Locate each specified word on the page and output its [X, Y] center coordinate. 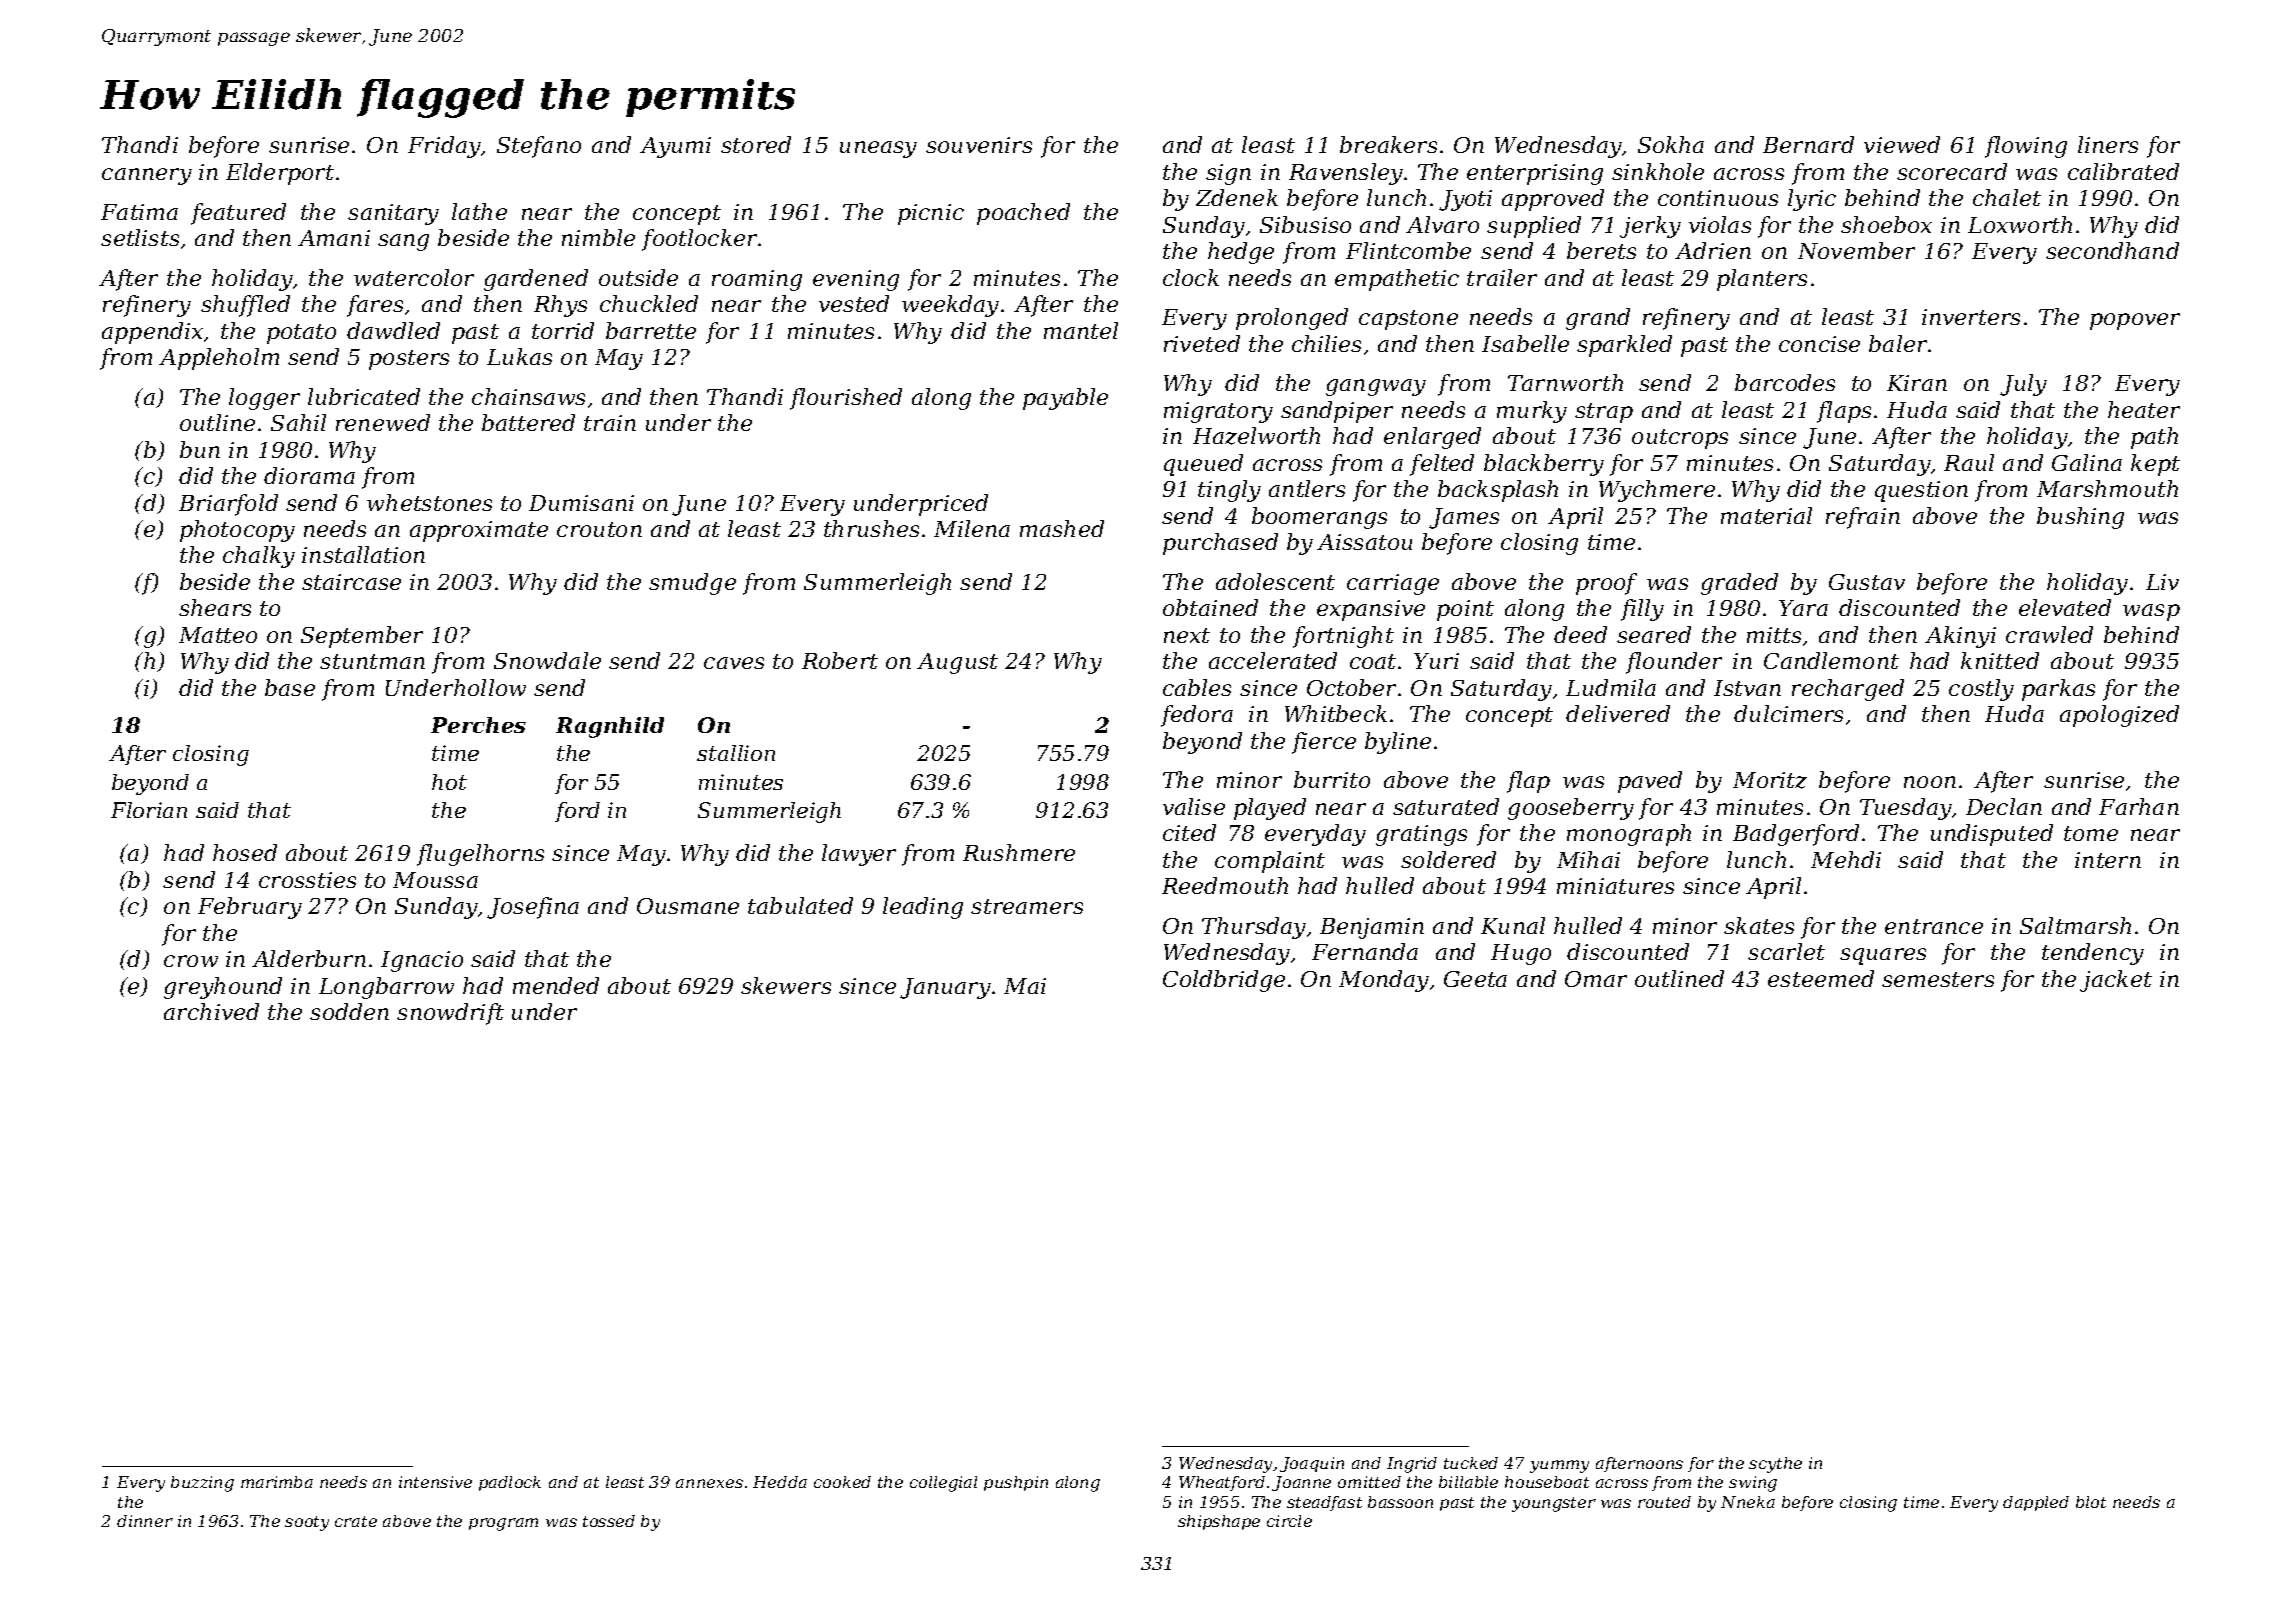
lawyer [859, 855]
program [503, 1524]
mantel [1081, 330]
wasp [2151, 612]
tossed [609, 1521]
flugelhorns [480, 855]
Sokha [1671, 144]
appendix [152, 333]
